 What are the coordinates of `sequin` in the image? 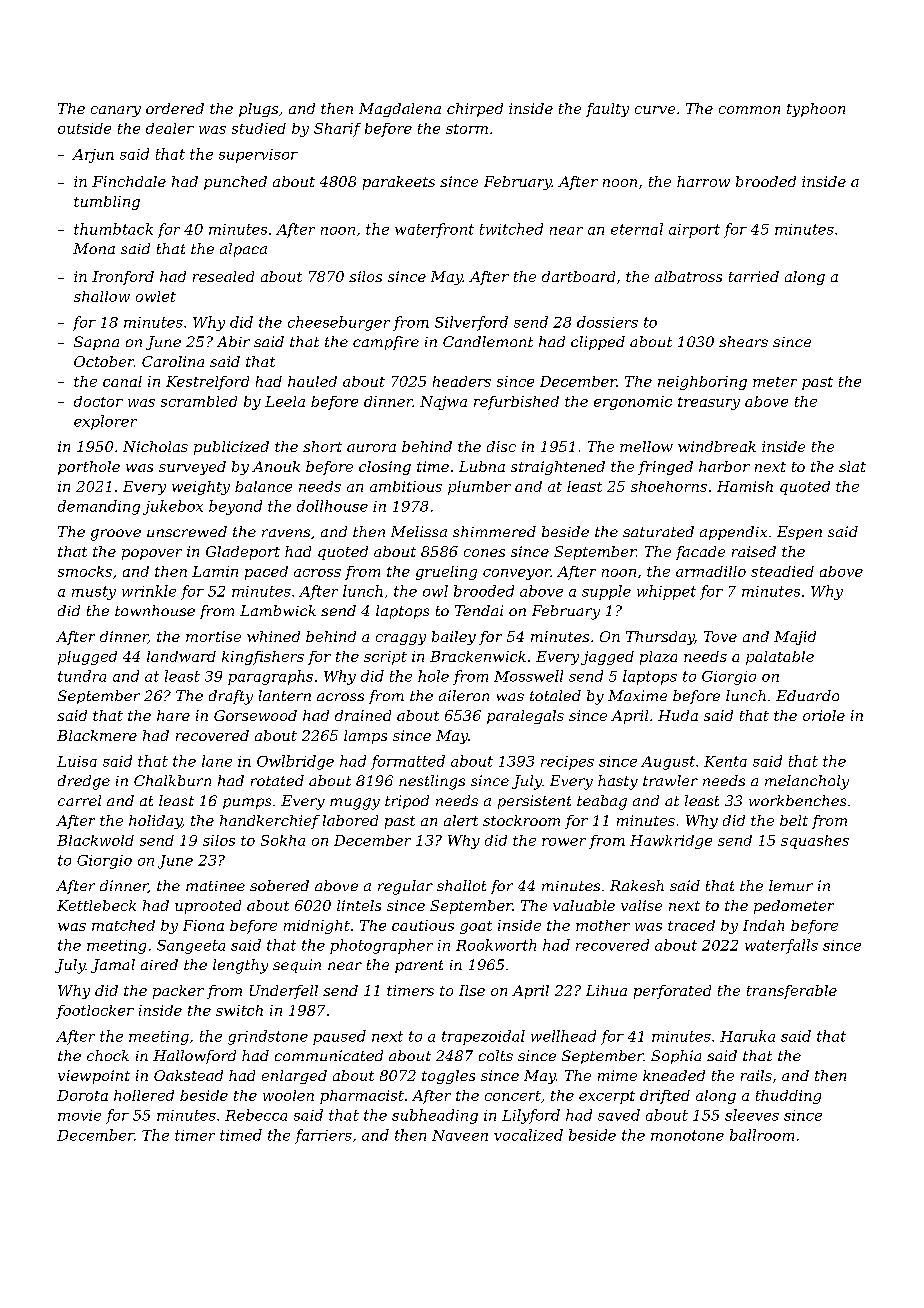 It's located at (297, 966).
